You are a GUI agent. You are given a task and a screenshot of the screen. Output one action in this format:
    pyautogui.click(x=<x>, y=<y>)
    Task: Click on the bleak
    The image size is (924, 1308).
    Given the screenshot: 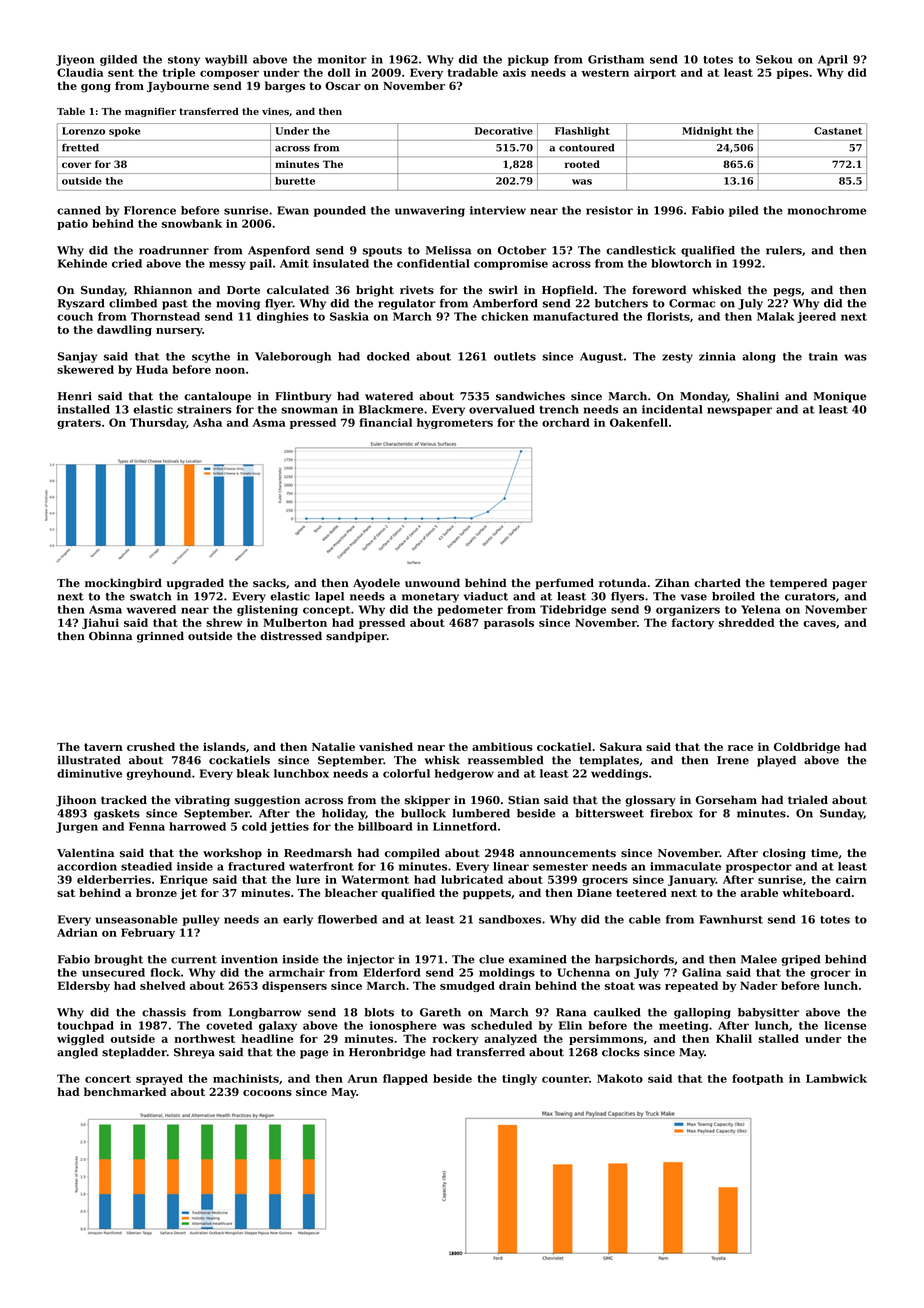 What is the action you would take?
    pyautogui.click(x=253, y=773)
